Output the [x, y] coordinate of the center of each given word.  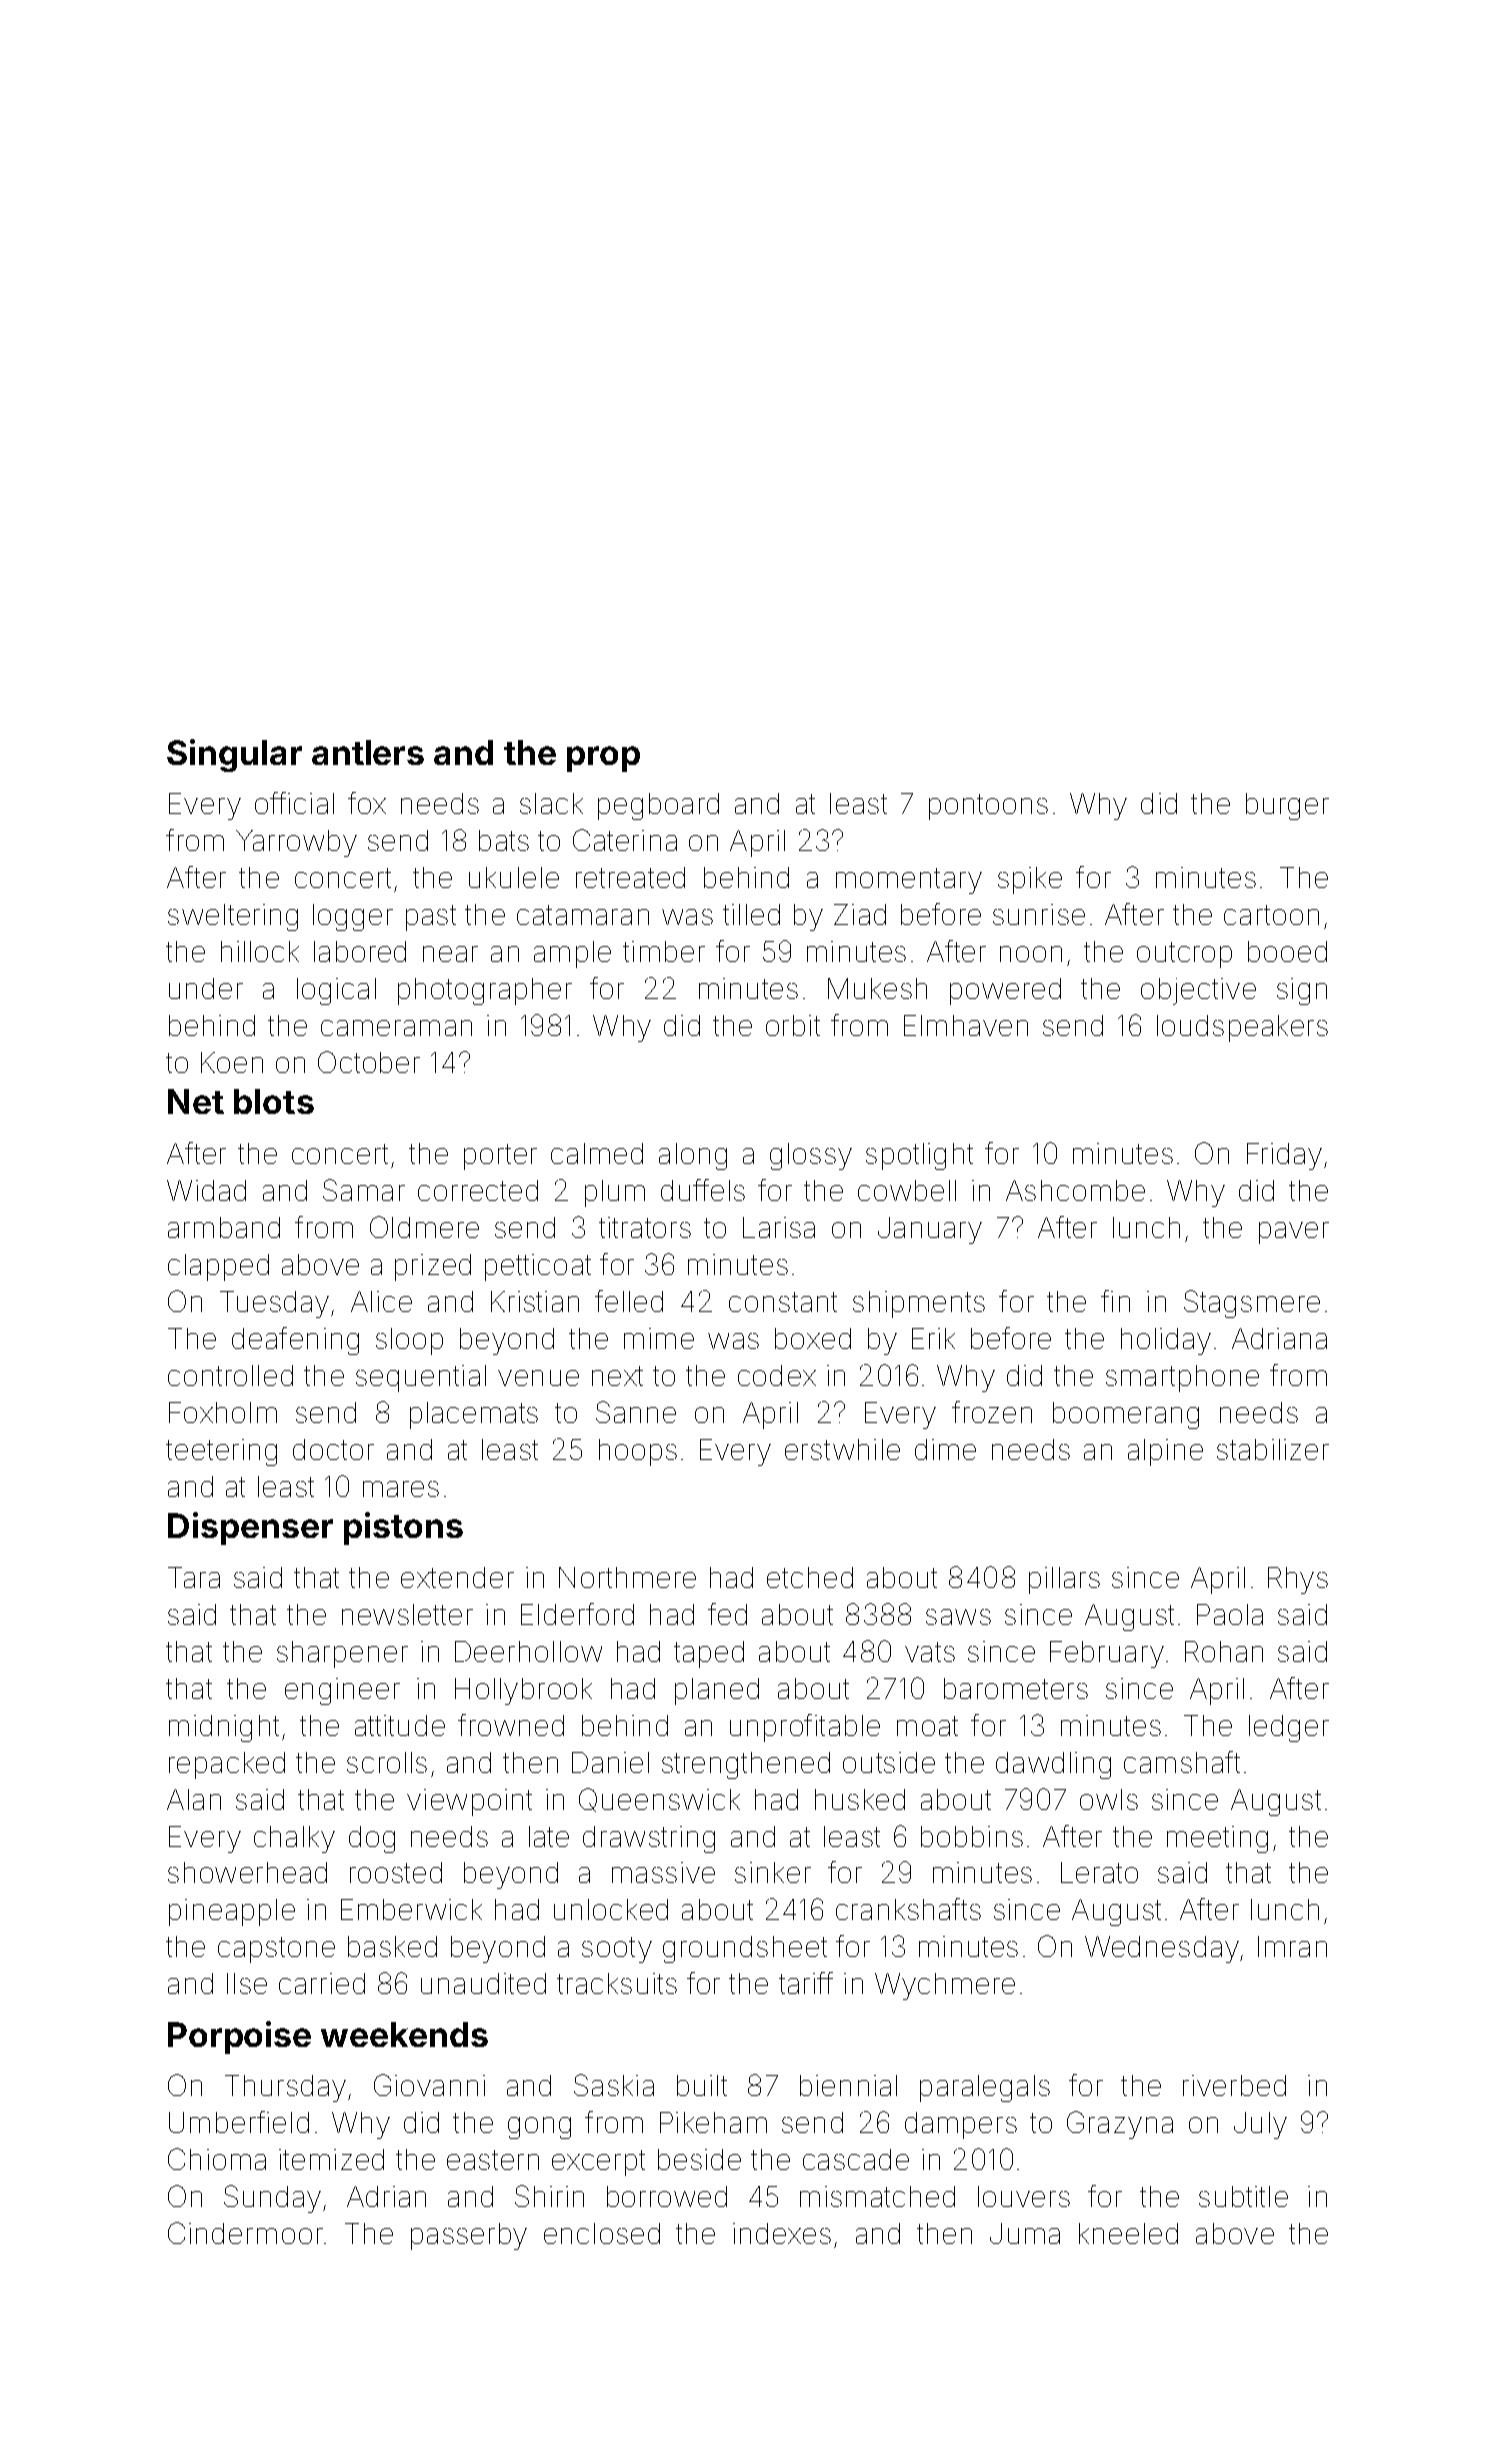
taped [709, 1654]
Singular [234, 755]
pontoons [988, 807]
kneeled [1128, 2233]
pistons [403, 1528]
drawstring [649, 1839]
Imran [1292, 1946]
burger [1287, 806]
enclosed [602, 2233]
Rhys [1298, 1580]
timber [664, 951]
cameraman [396, 1028]
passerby [469, 2236]
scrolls [387, 1762]
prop [603, 759]
